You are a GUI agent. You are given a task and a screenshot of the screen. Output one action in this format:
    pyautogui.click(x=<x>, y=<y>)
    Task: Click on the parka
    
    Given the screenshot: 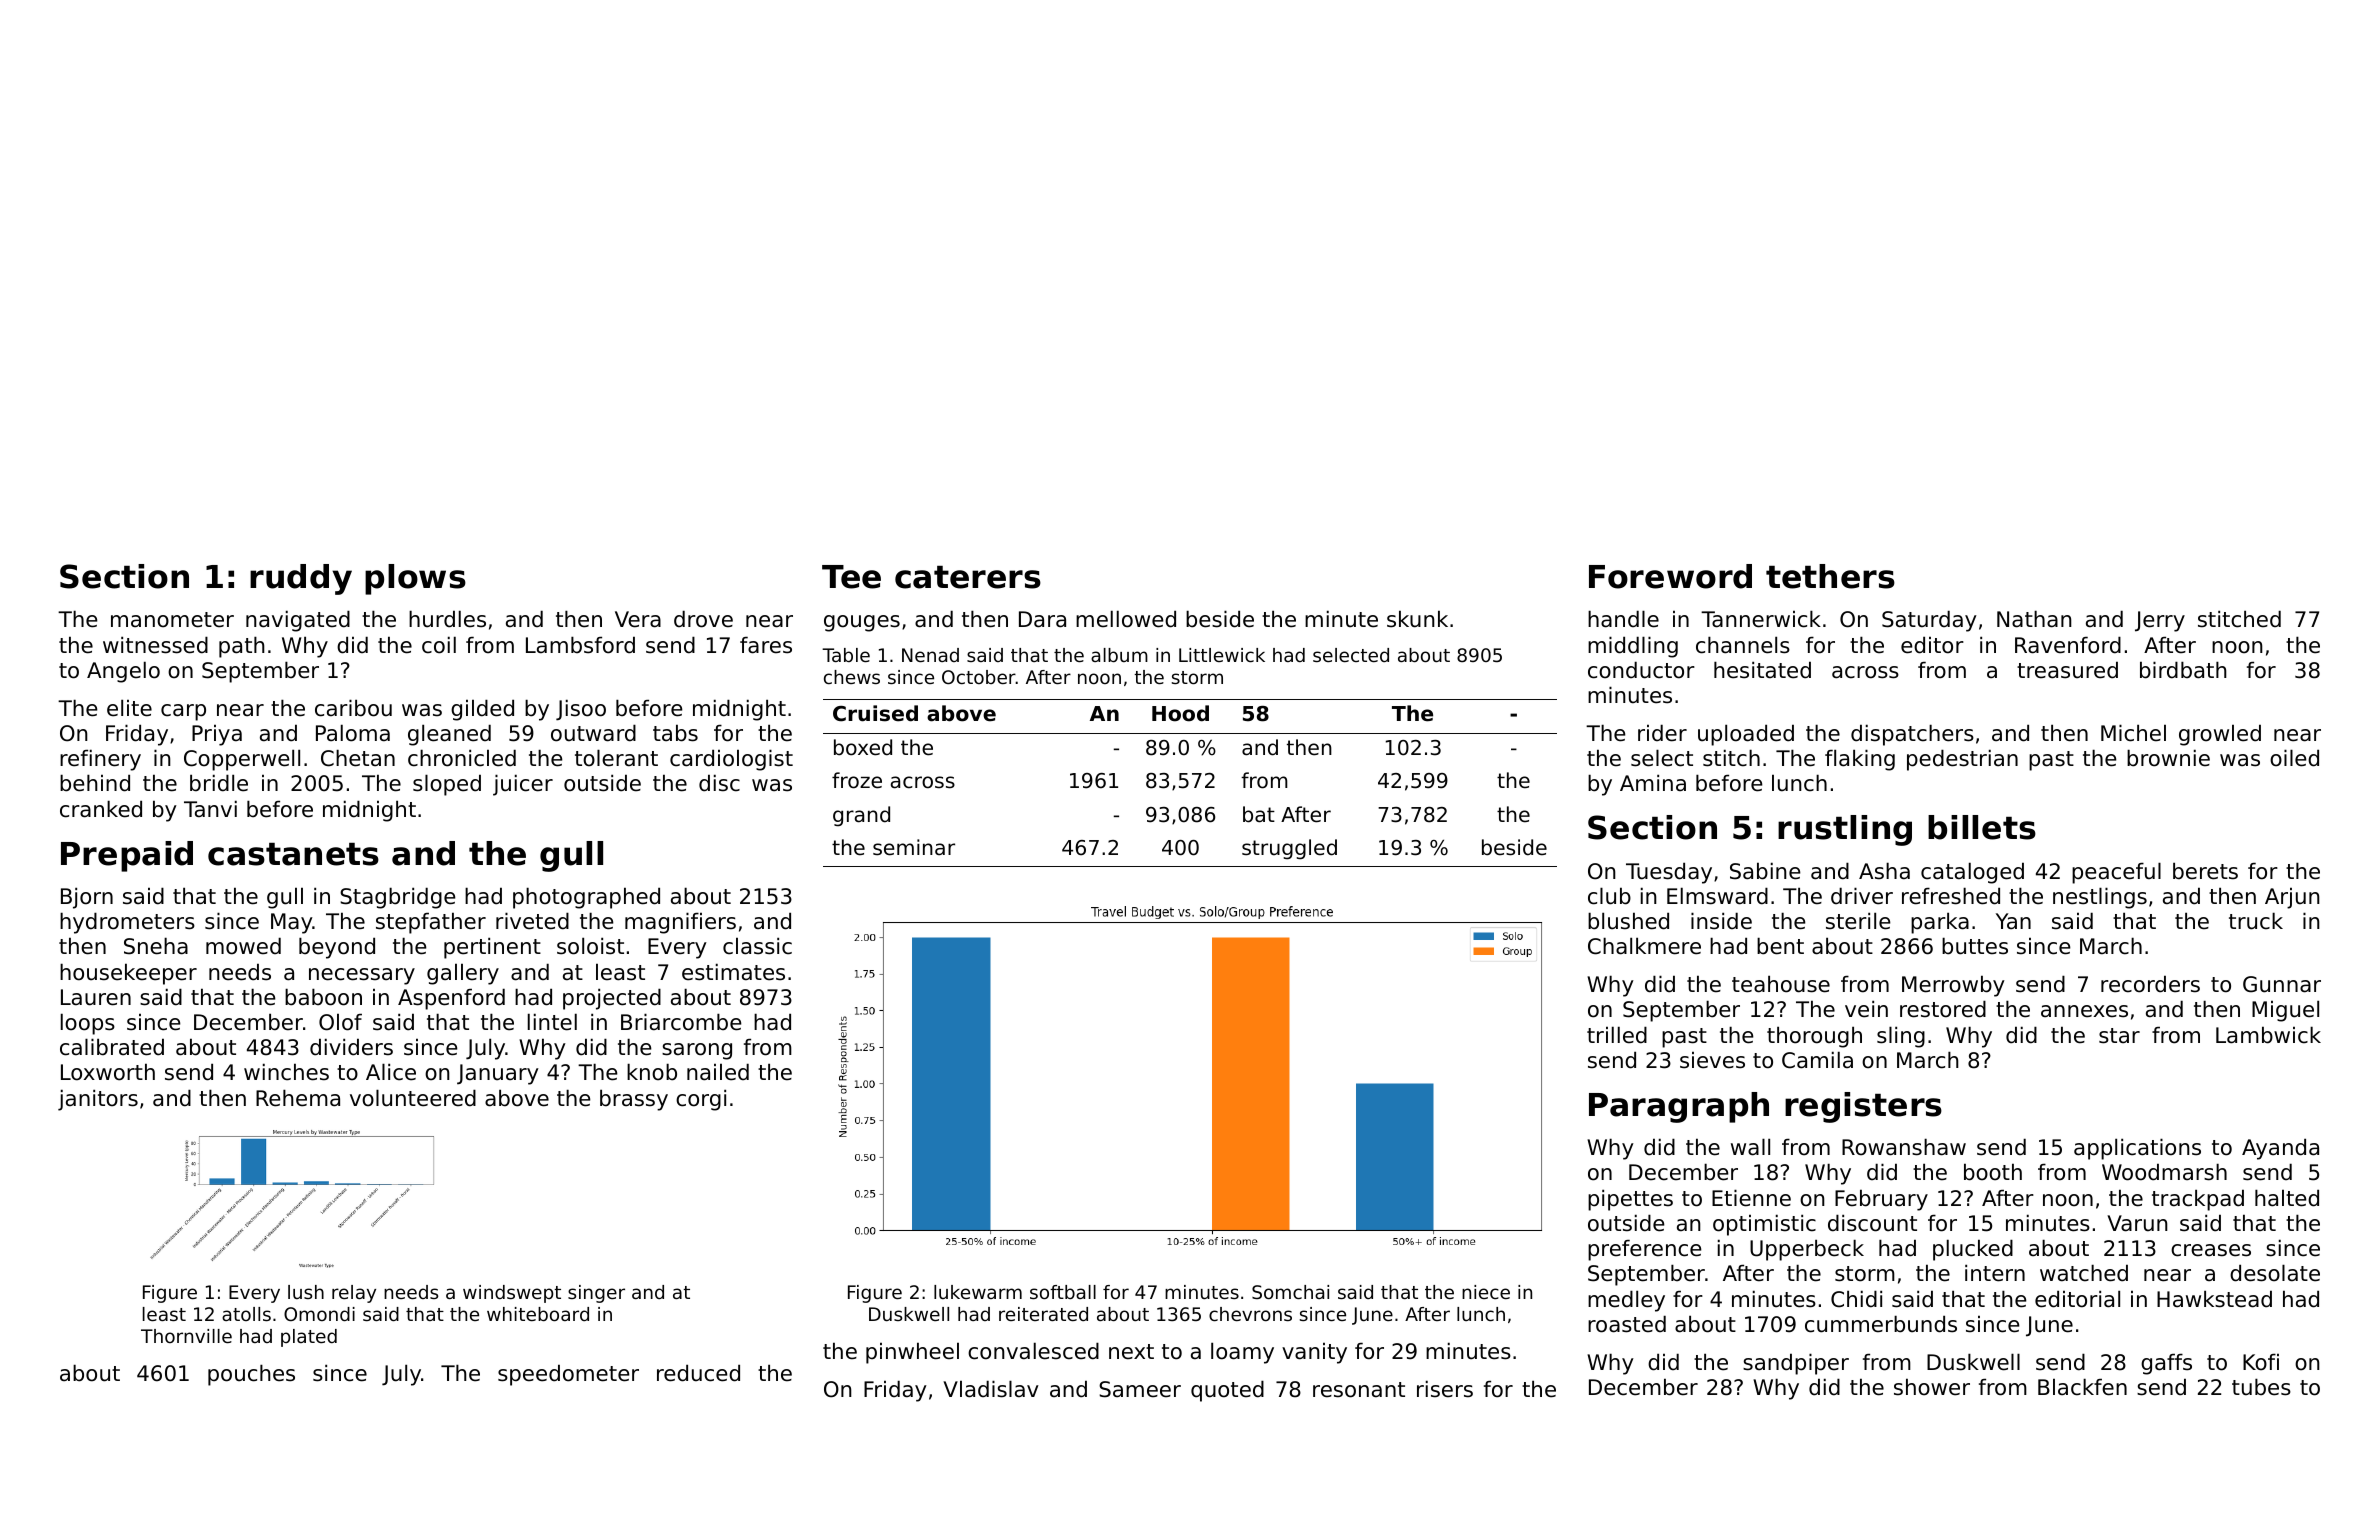 What is the action you would take?
    pyautogui.click(x=1940, y=923)
